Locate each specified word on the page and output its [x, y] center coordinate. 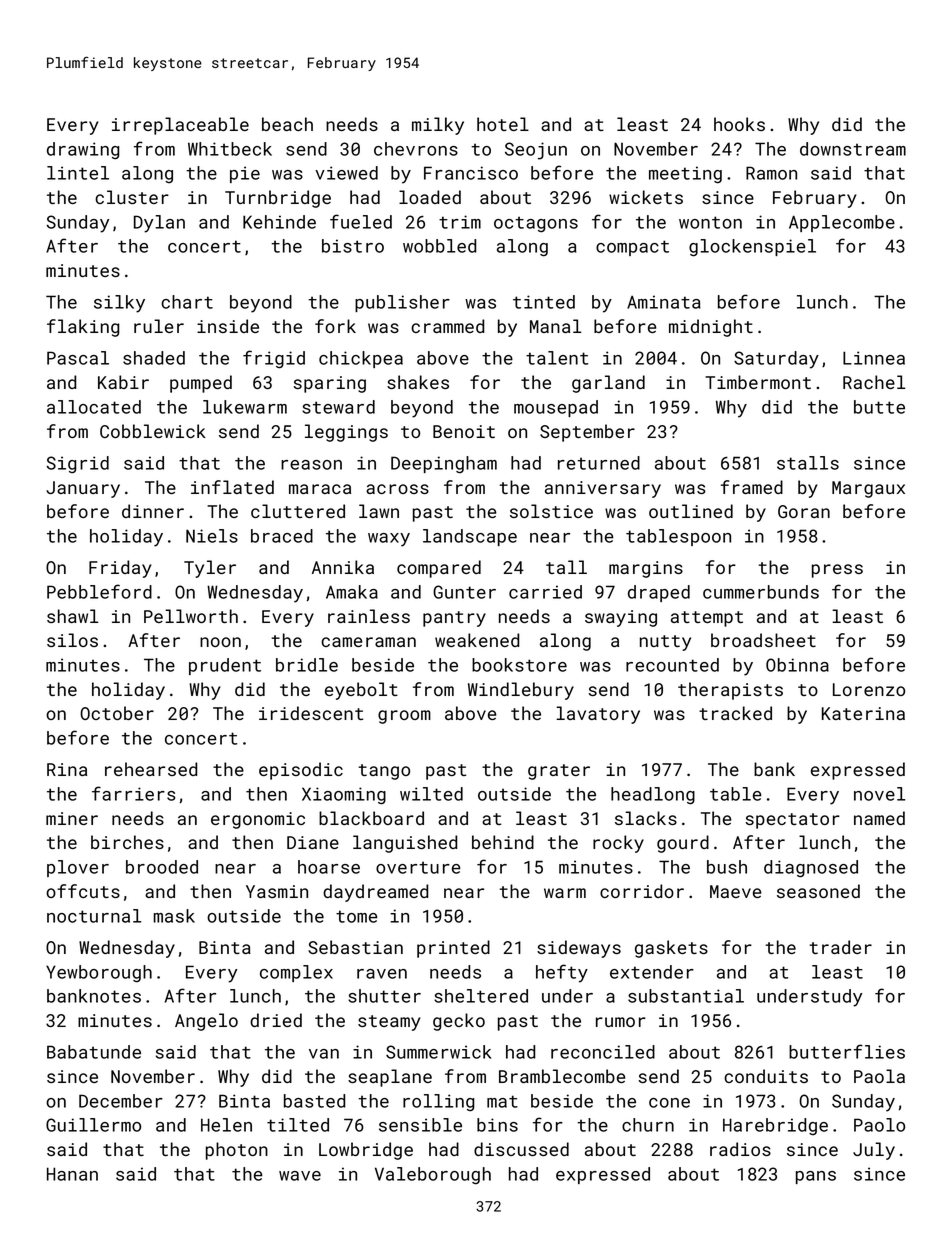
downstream [853, 149]
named [879, 818]
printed [453, 949]
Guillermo [93, 1125]
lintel [78, 173]
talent [557, 358]
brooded [162, 867]
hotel [503, 124]
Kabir [123, 382]
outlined [691, 511]
